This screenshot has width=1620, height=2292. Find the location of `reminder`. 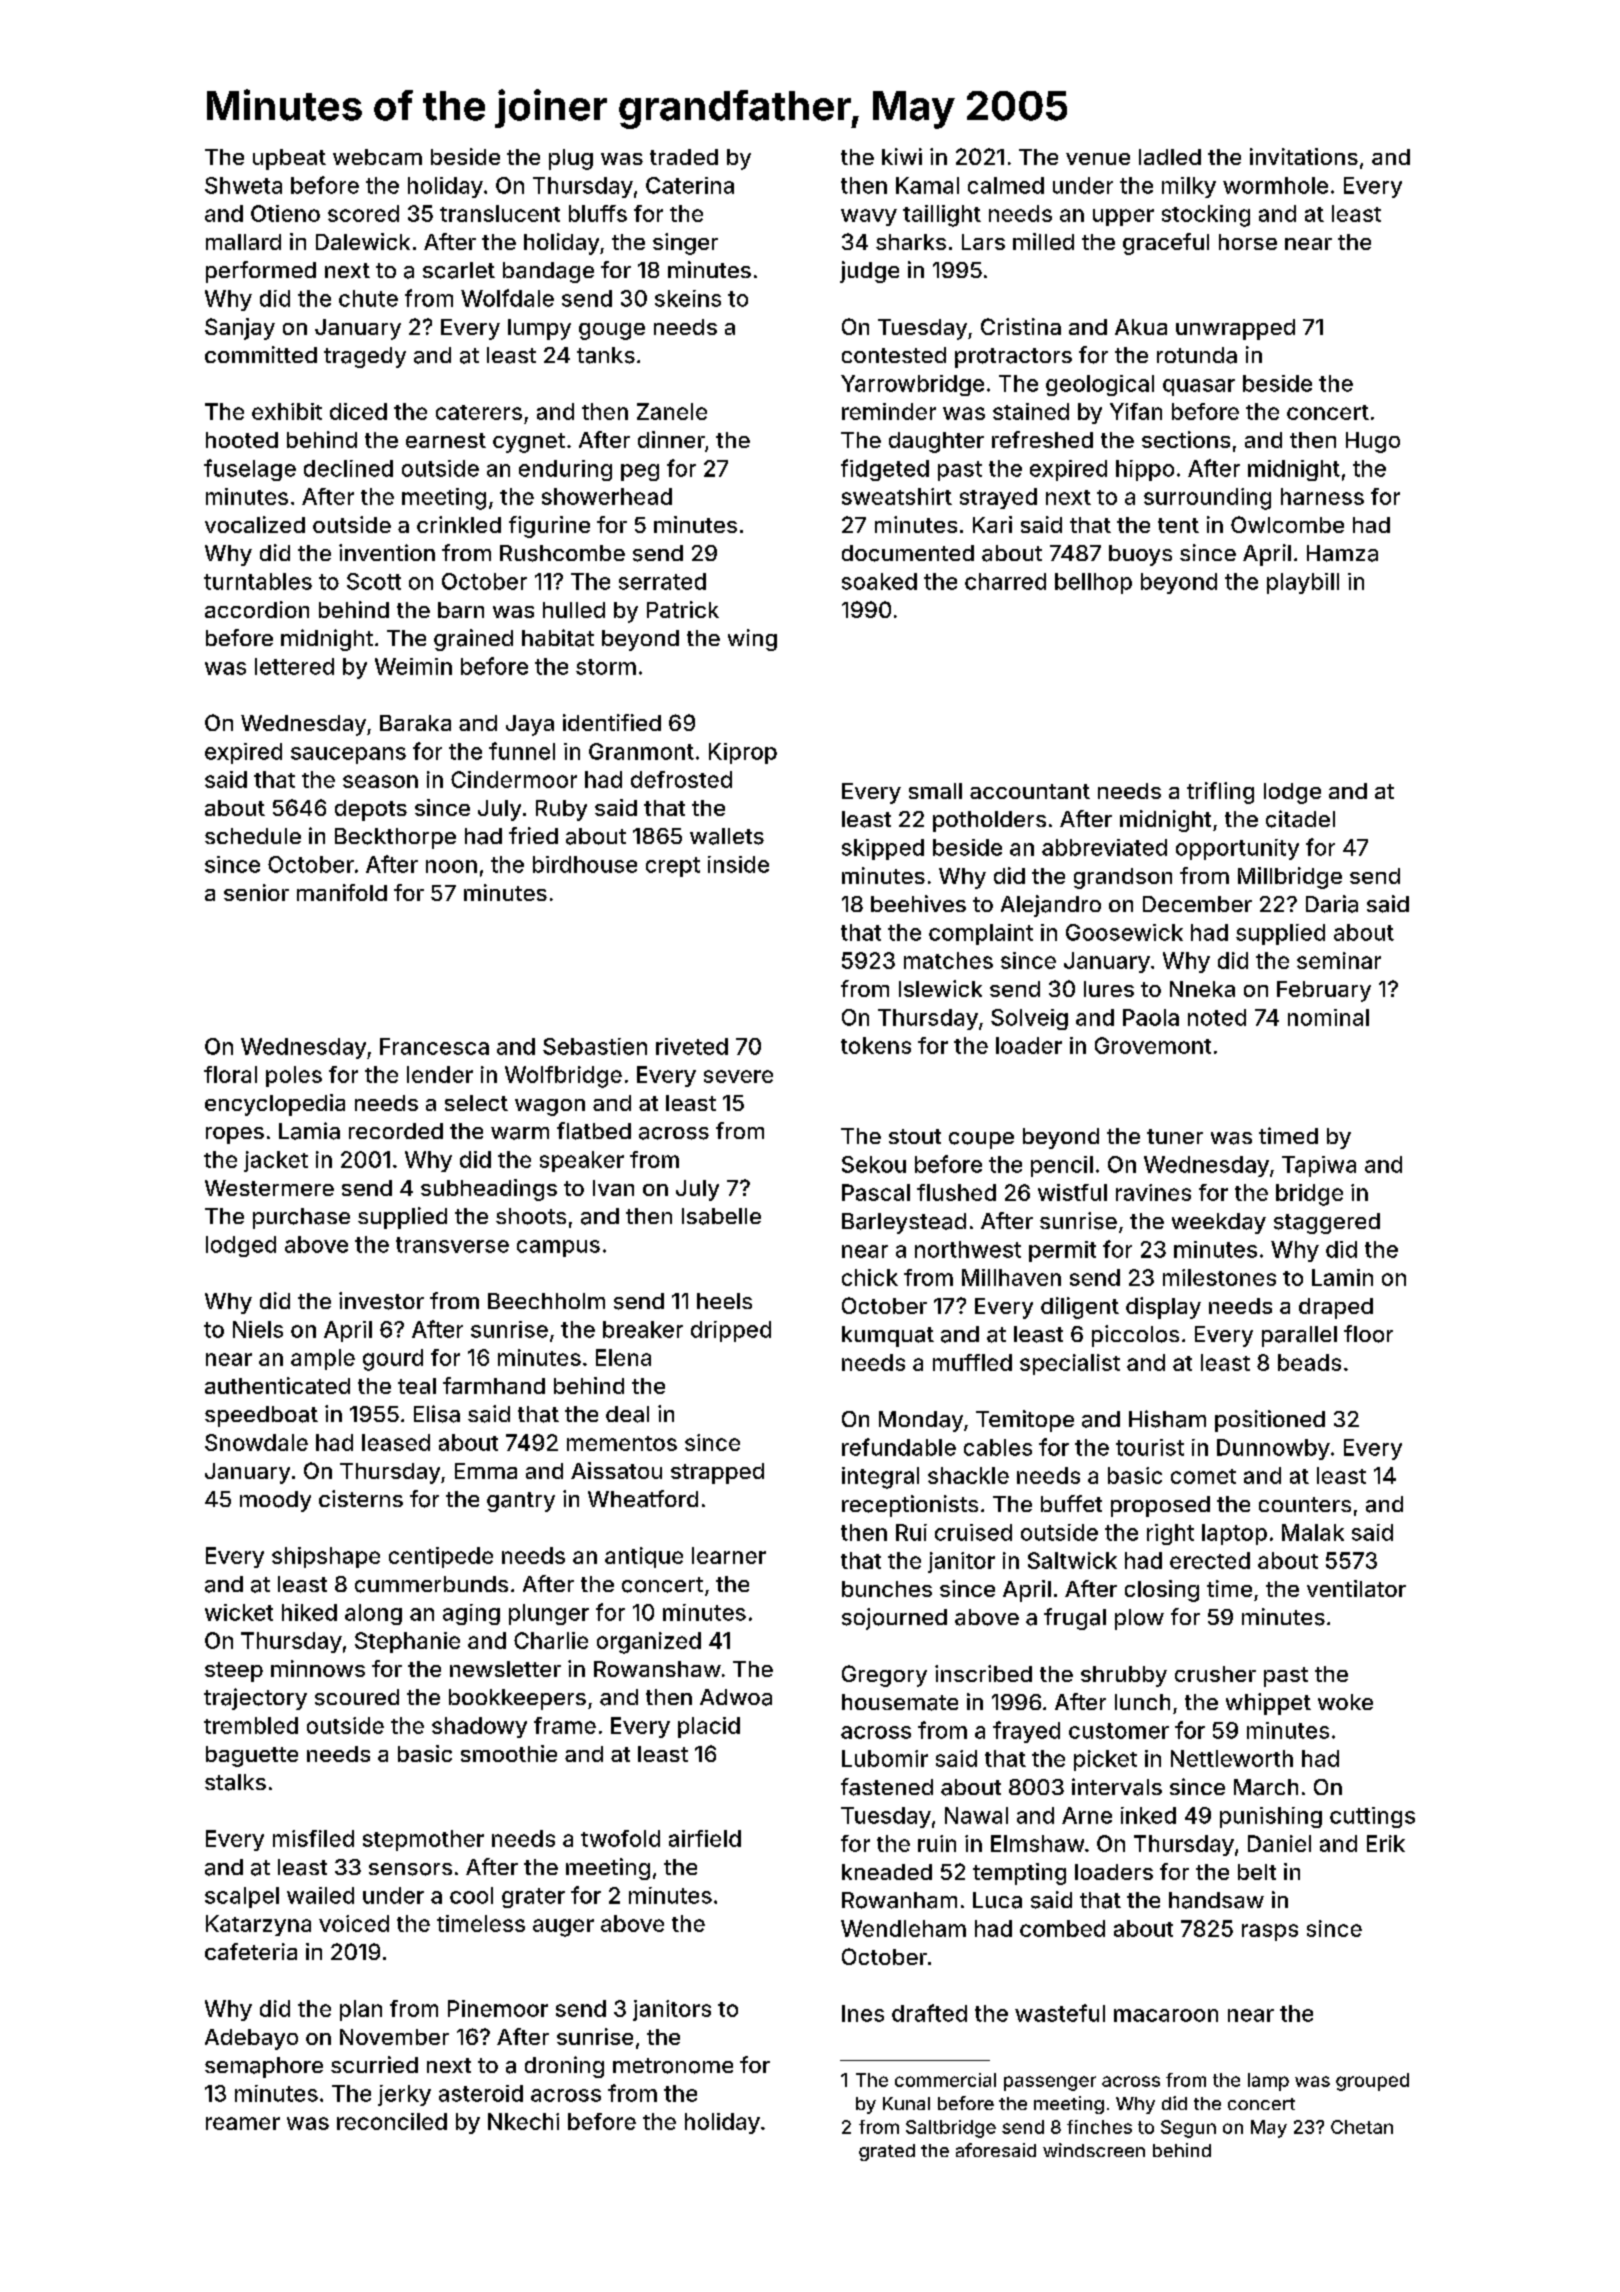

reminder is located at coordinates (889, 411).
